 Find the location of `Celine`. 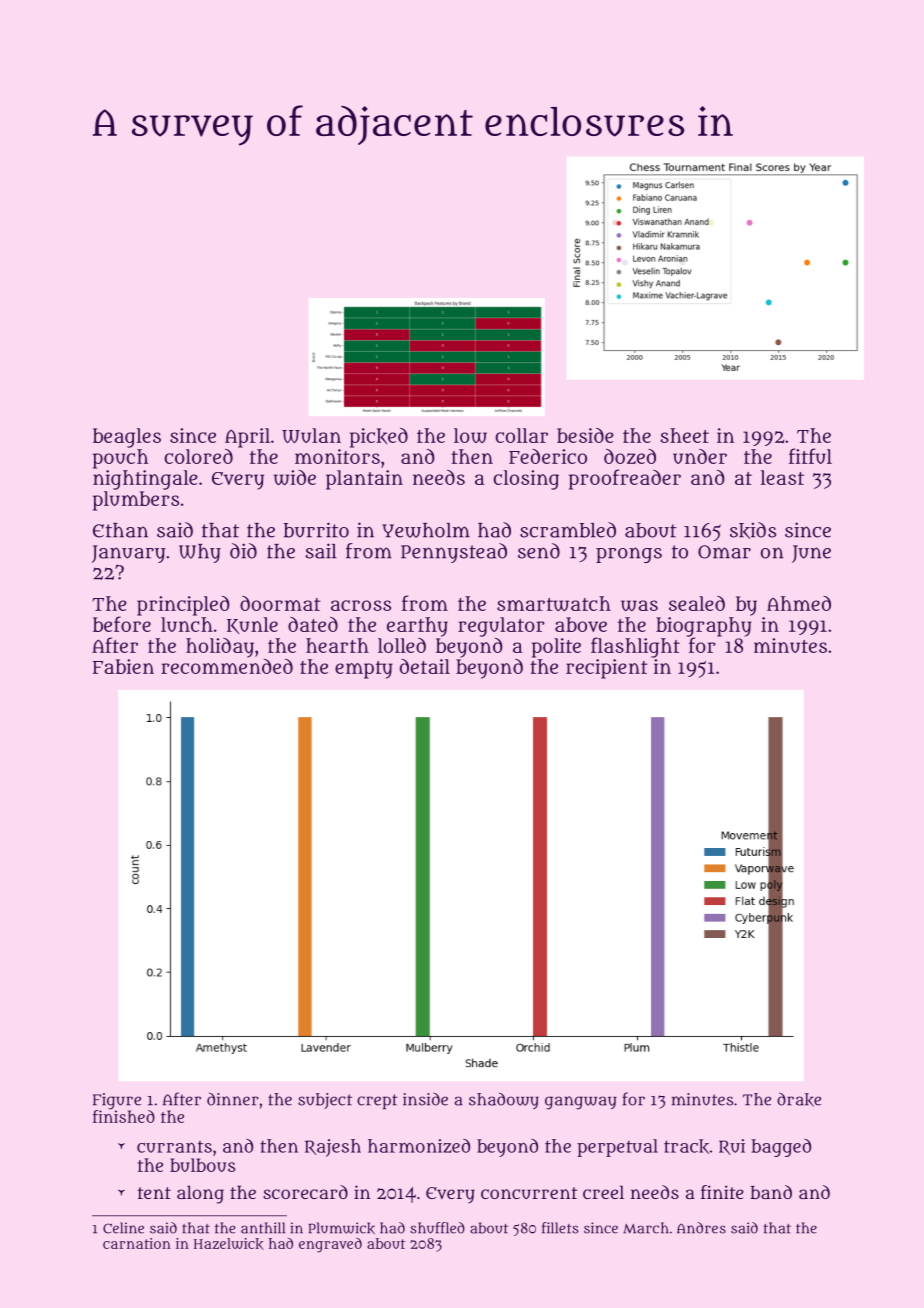

Celine is located at coordinates (123, 1228).
